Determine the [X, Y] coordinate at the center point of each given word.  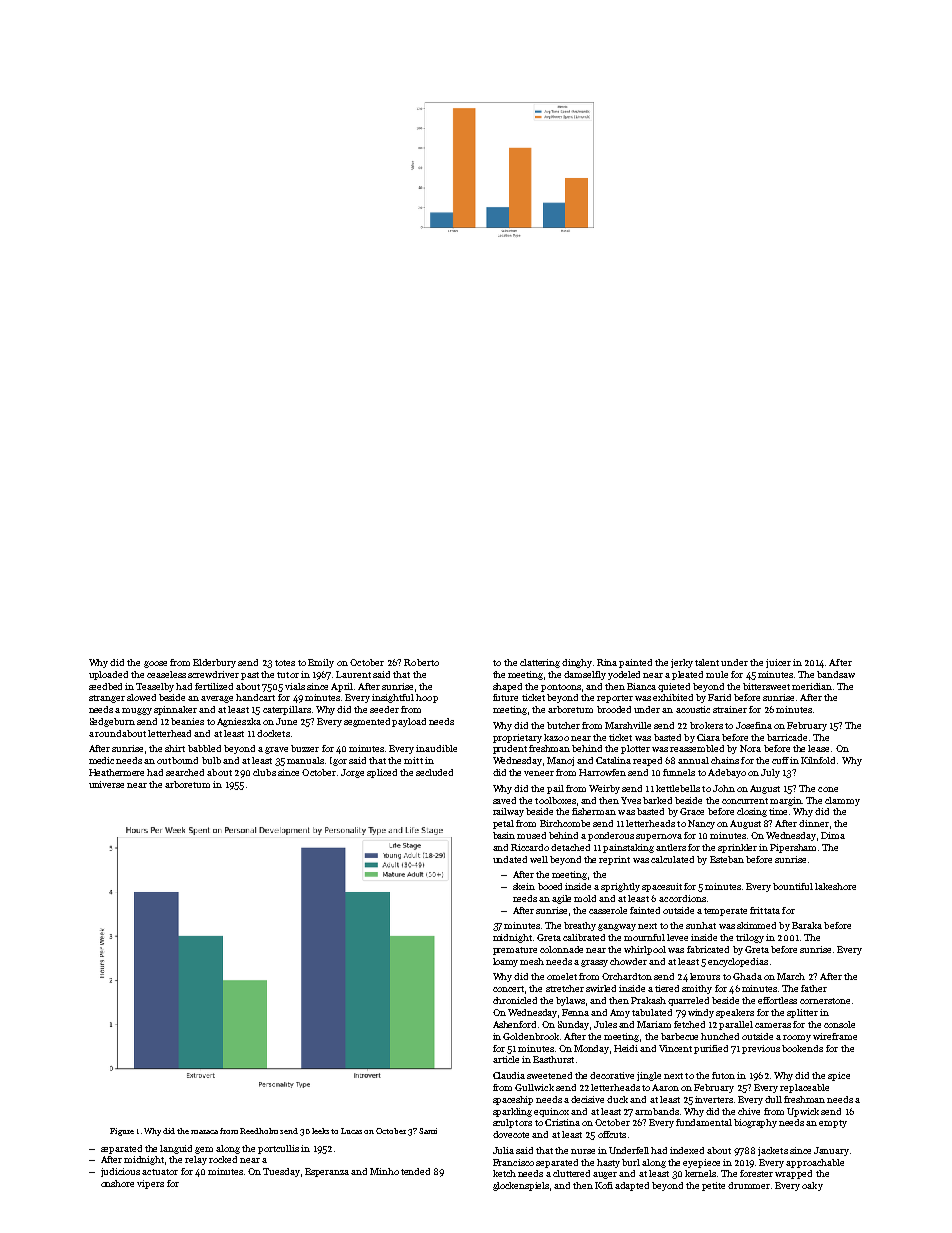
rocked [223, 1159]
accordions [682, 898]
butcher [563, 725]
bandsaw [836, 674]
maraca [204, 1132]
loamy [505, 962]
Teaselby [155, 687]
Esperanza [327, 1172]
